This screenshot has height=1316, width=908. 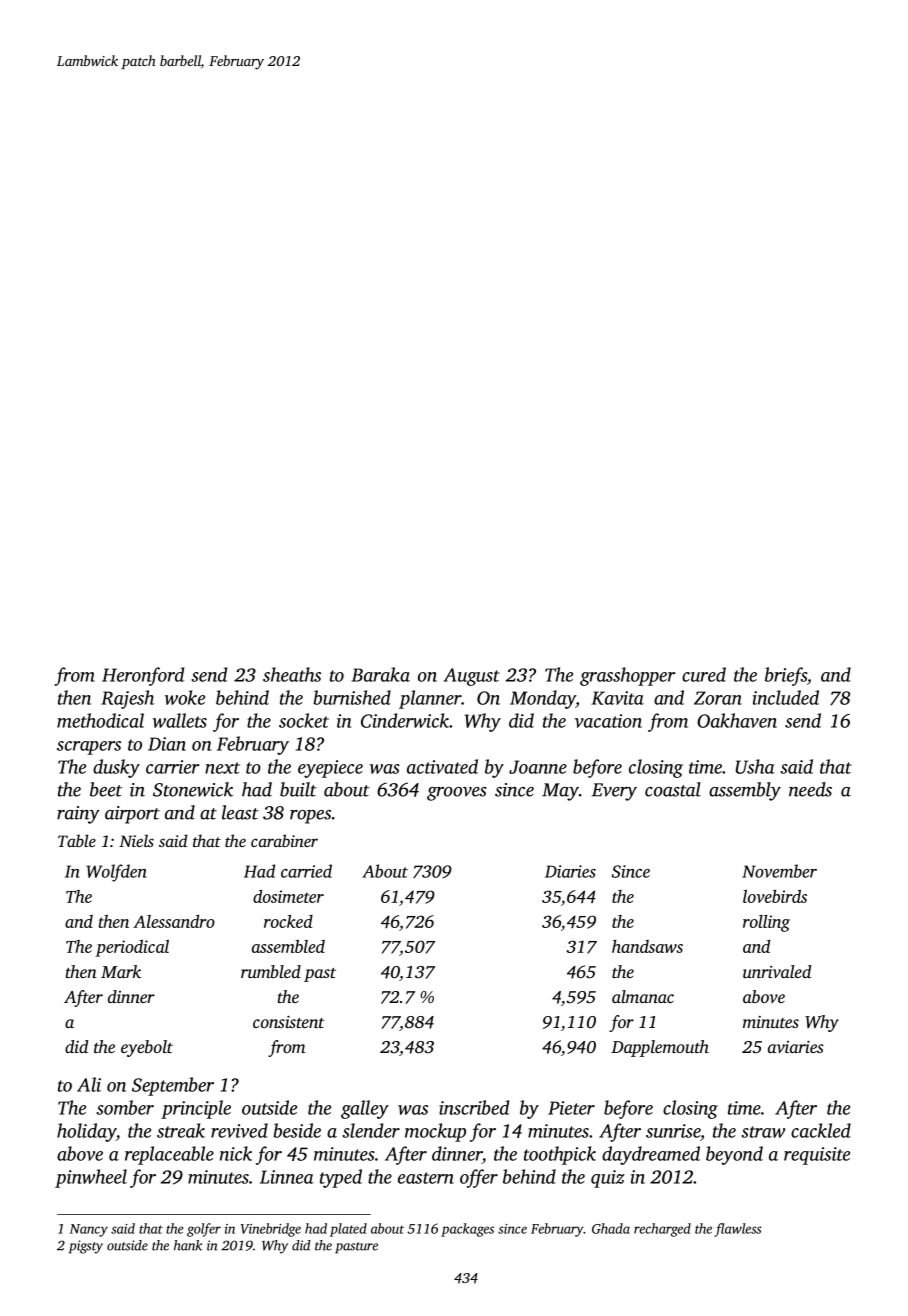 I want to click on packages, so click(x=467, y=1230).
